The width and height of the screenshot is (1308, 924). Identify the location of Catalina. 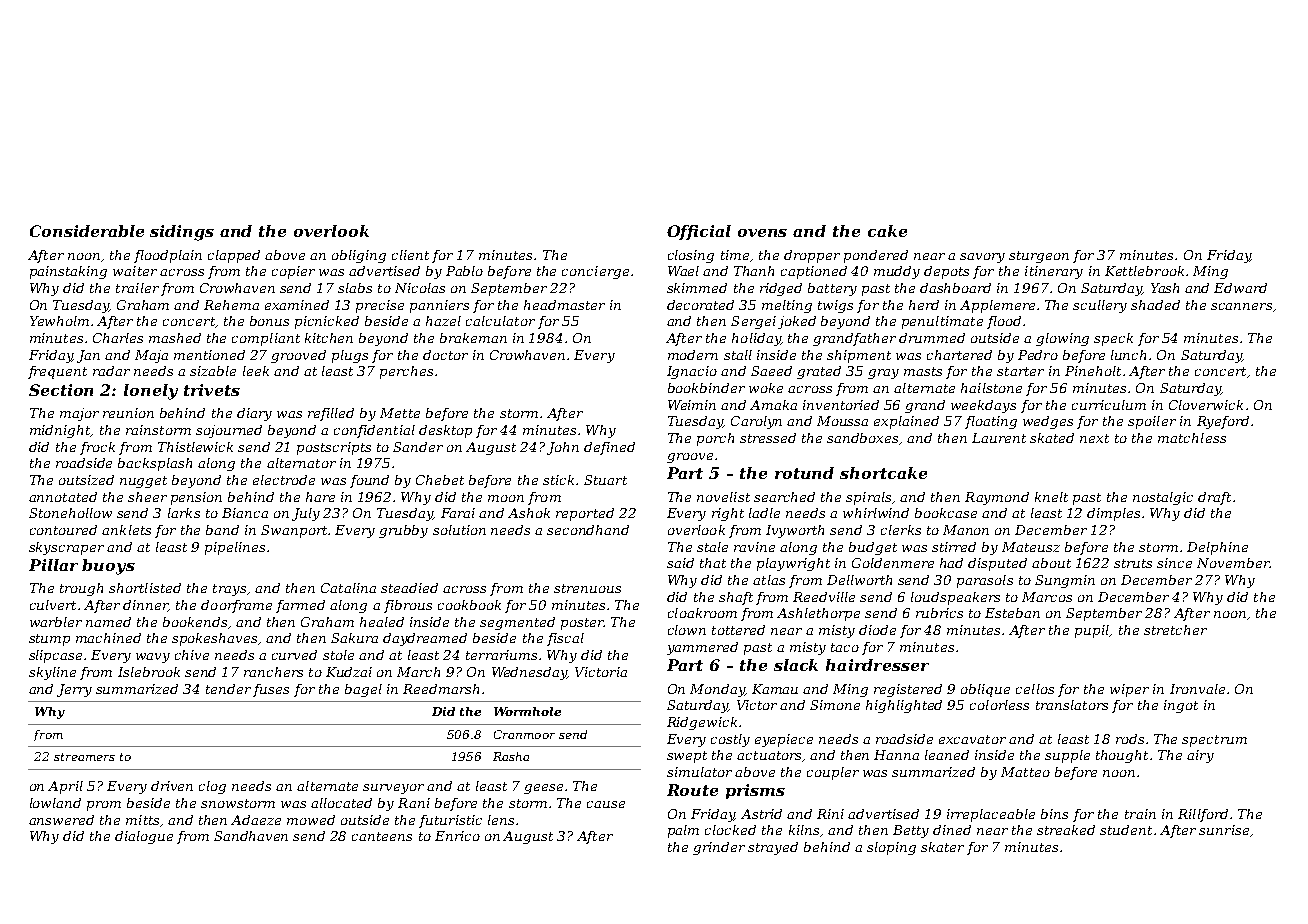
(348, 588).
